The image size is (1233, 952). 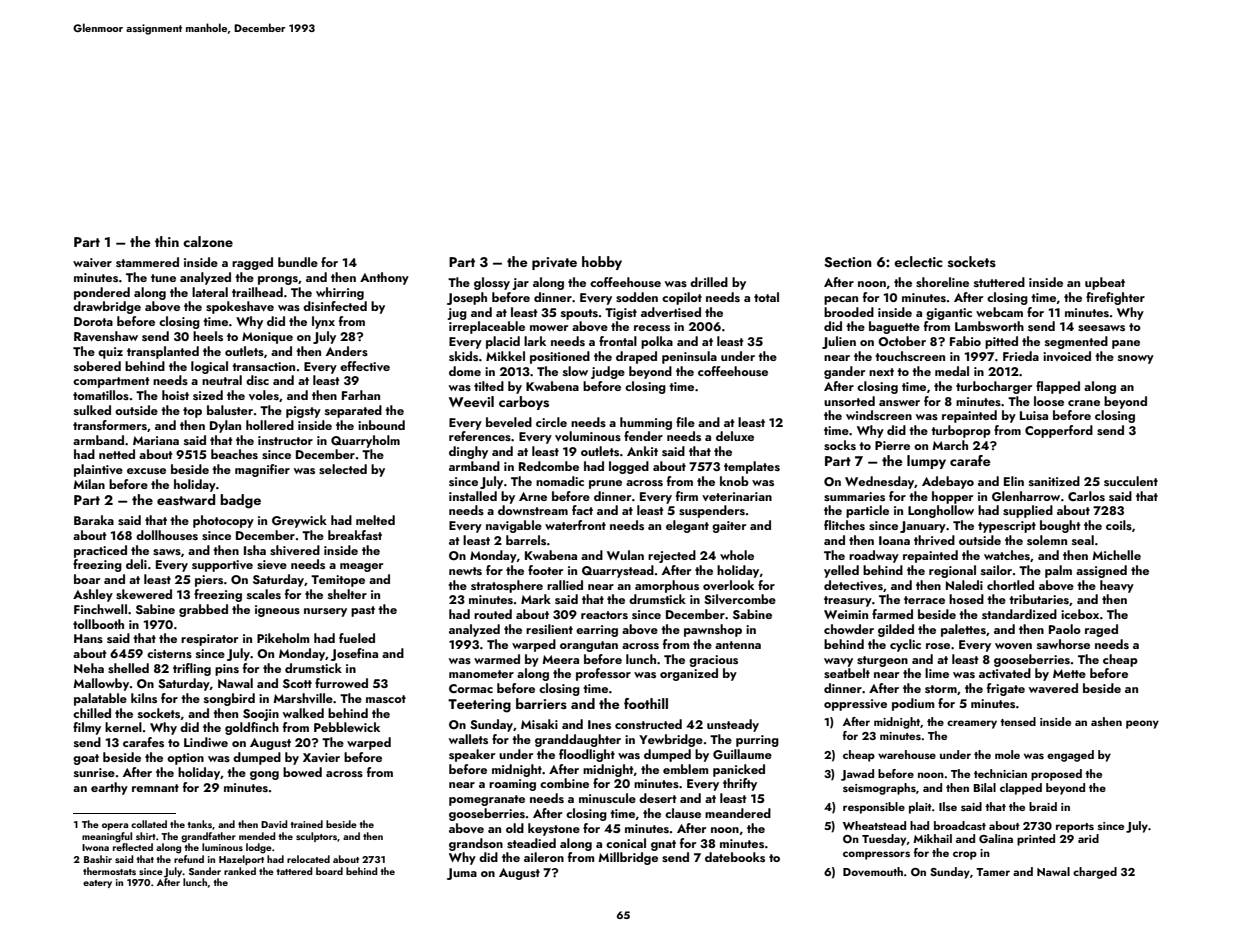 I want to click on sunrise, so click(x=94, y=772).
